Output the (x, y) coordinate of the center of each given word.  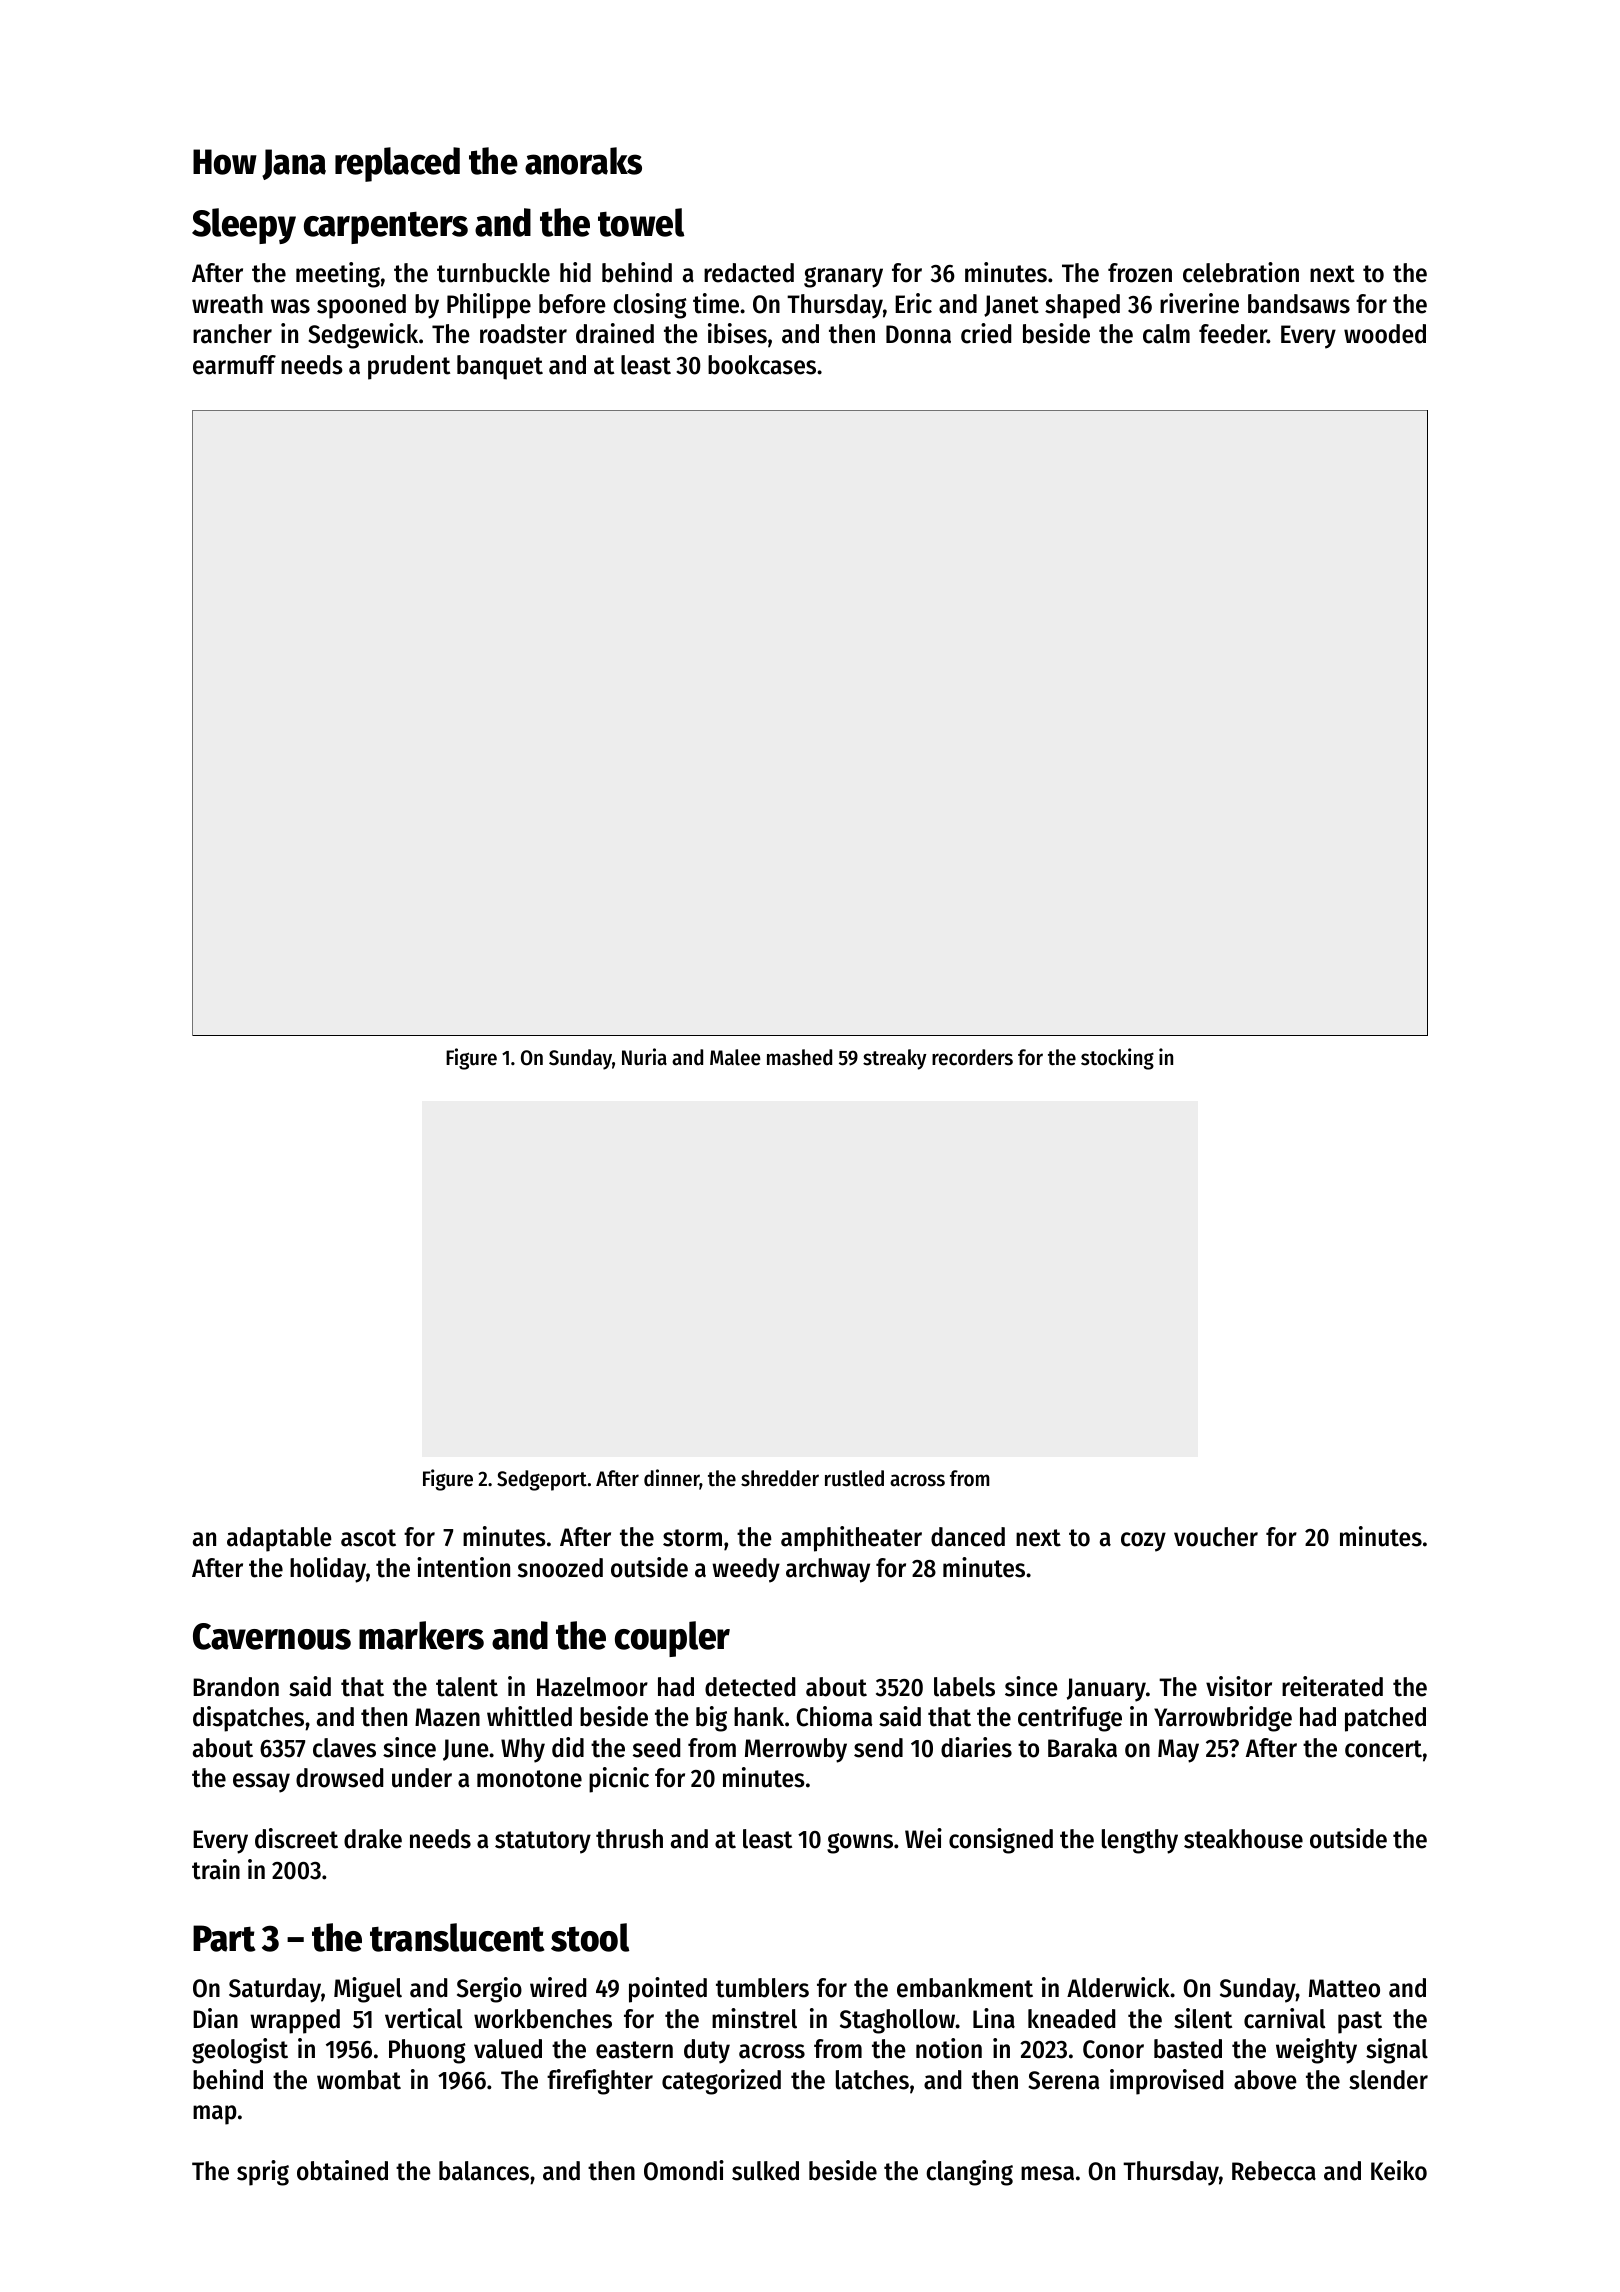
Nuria (644, 1057)
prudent (409, 367)
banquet (500, 367)
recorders (972, 1057)
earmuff (234, 365)
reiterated (1332, 1686)
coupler (672, 1639)
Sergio (489, 1990)
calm (1166, 334)
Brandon (236, 1687)
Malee (735, 1057)
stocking (1117, 1059)
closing (649, 306)
